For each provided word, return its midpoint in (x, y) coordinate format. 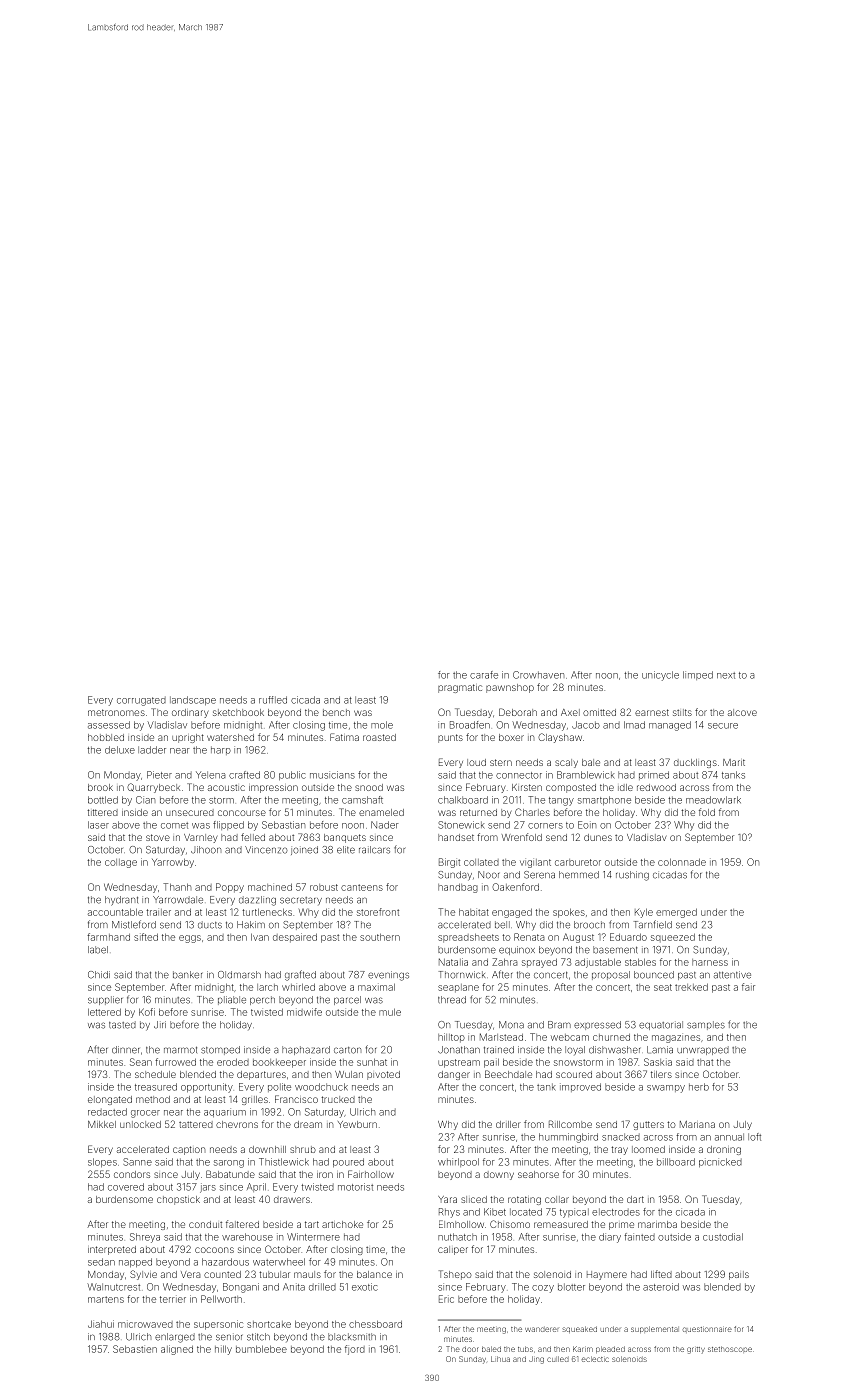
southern (380, 937)
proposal (611, 975)
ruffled (273, 700)
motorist (355, 1187)
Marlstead (501, 1037)
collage (121, 863)
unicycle (660, 676)
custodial (723, 1237)
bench (336, 712)
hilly (223, 1350)
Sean (141, 1062)
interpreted (112, 1250)
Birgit (449, 863)
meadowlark (713, 800)
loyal (575, 1050)
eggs (190, 939)
